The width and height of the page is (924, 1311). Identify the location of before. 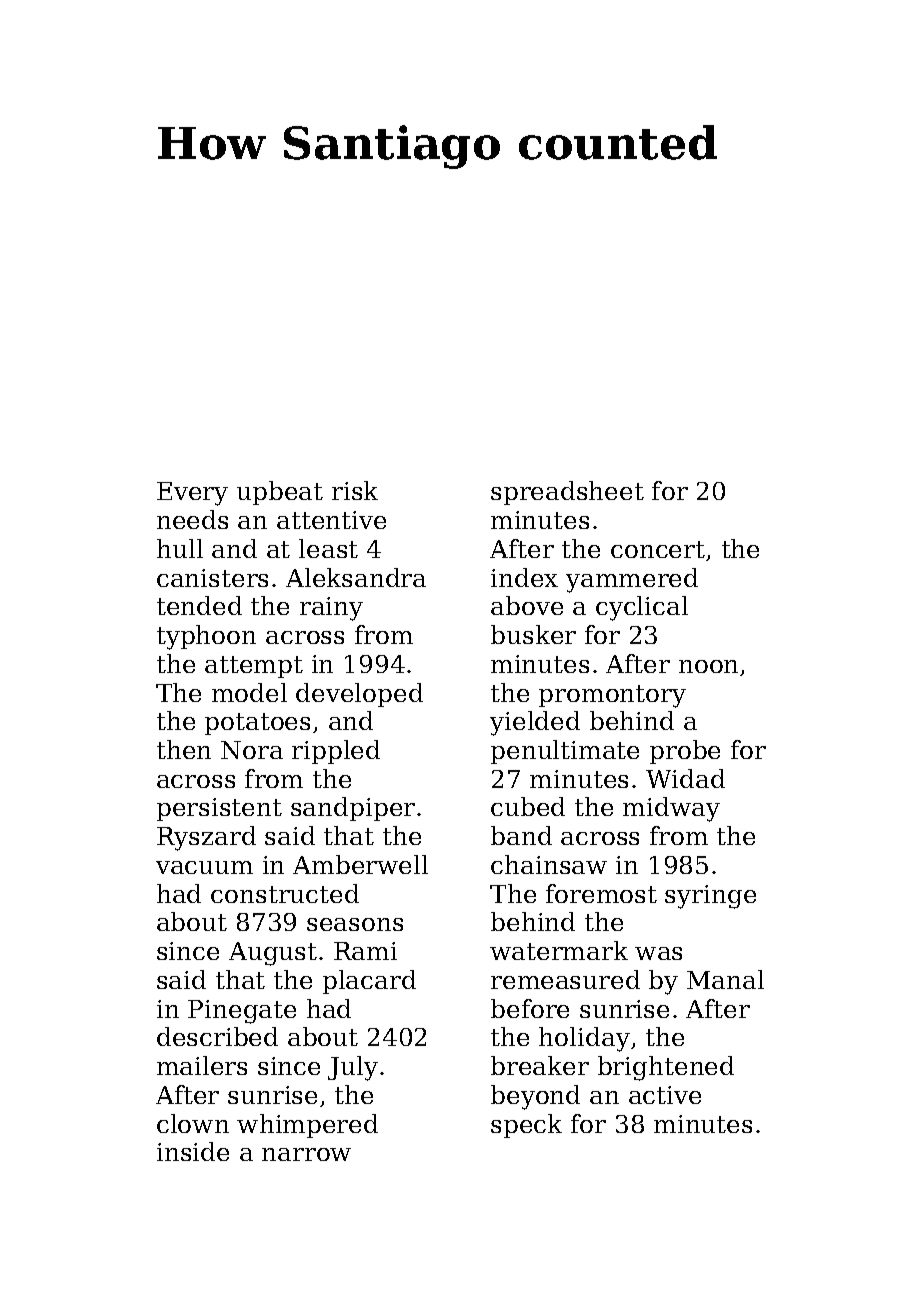
(530, 1008).
